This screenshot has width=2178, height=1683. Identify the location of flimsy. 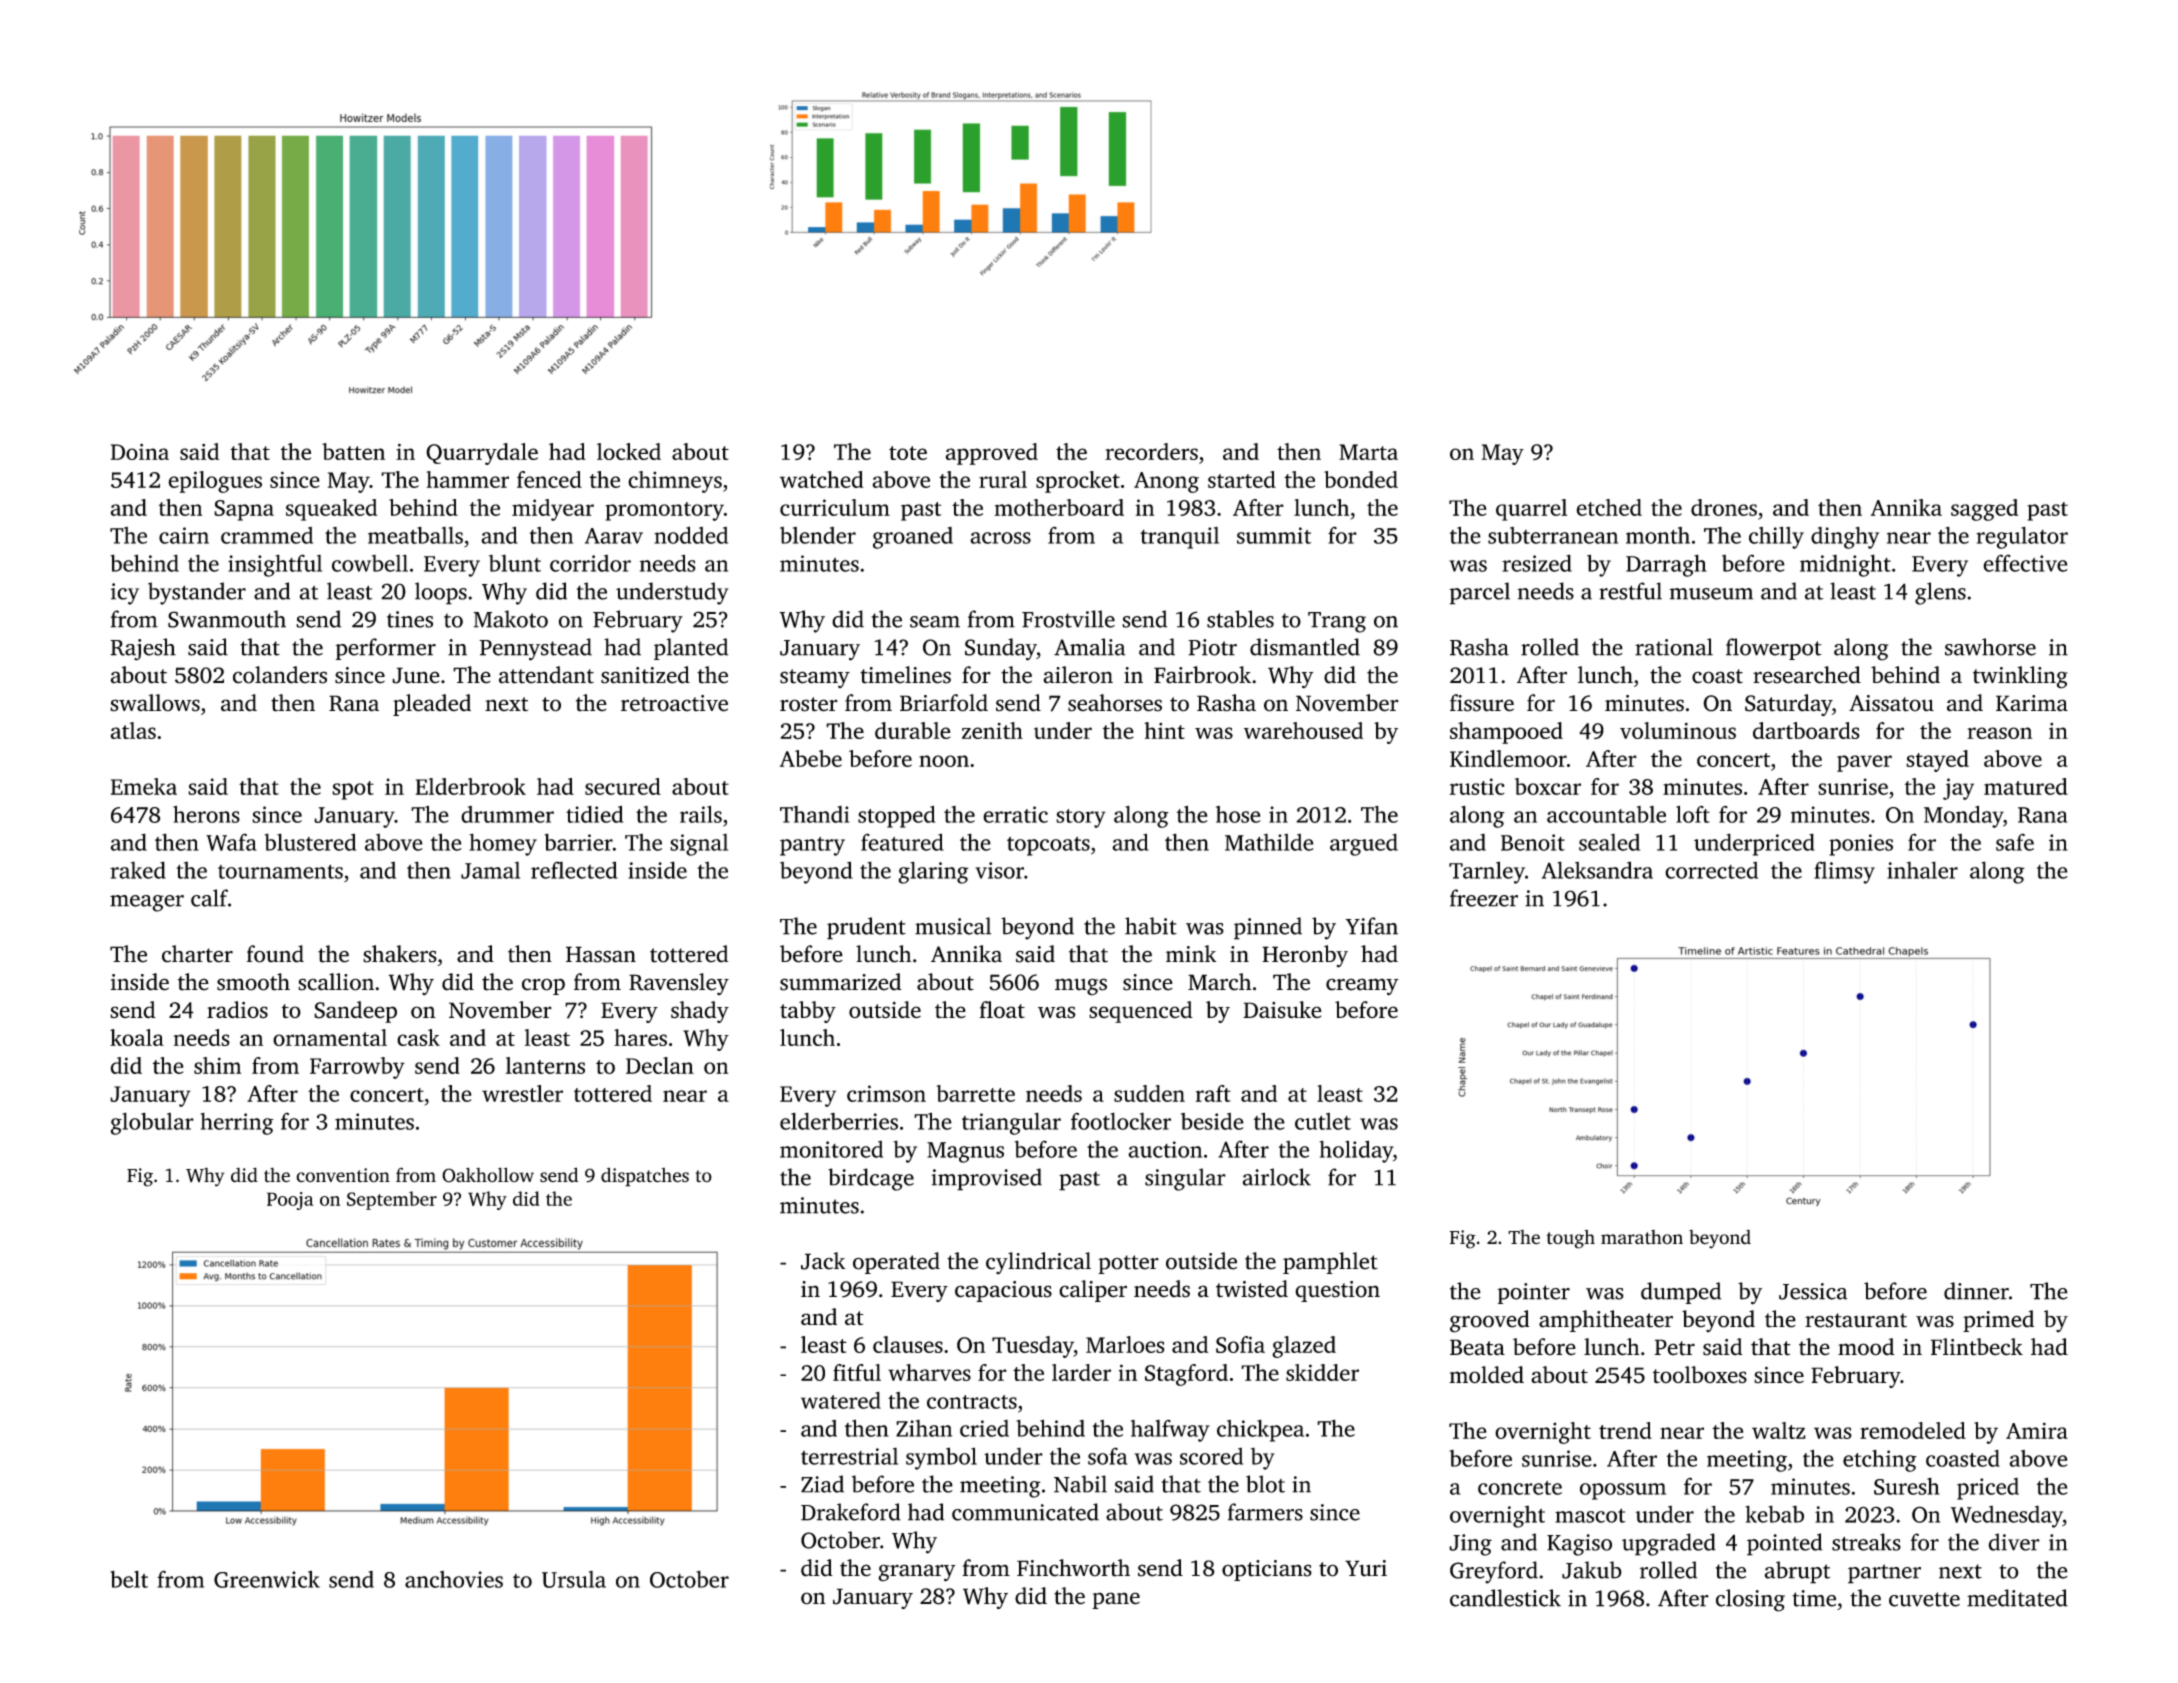
(1844, 872).
